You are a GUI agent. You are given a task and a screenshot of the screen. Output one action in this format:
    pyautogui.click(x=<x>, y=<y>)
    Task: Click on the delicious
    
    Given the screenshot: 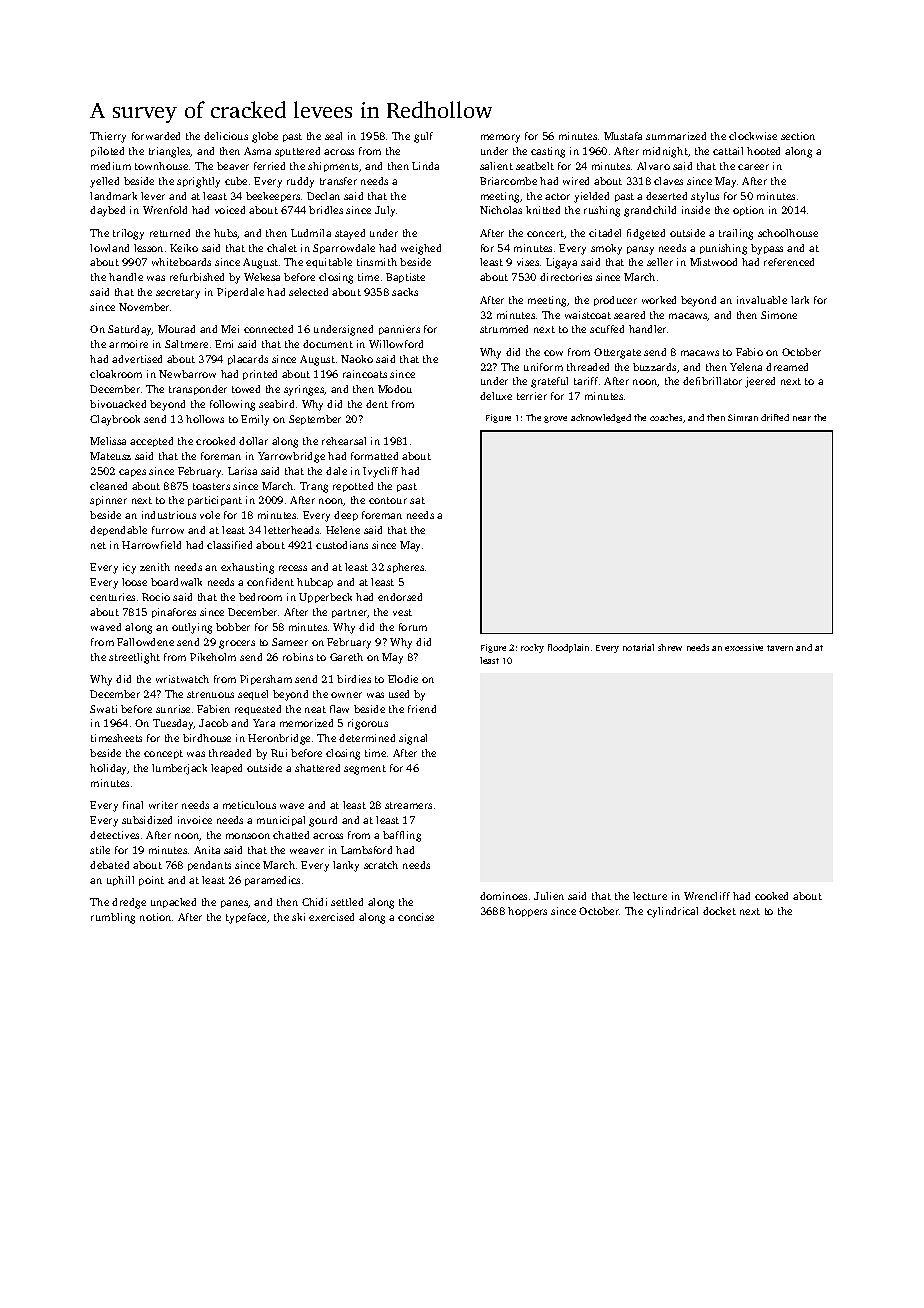 What is the action you would take?
    pyautogui.click(x=226, y=136)
